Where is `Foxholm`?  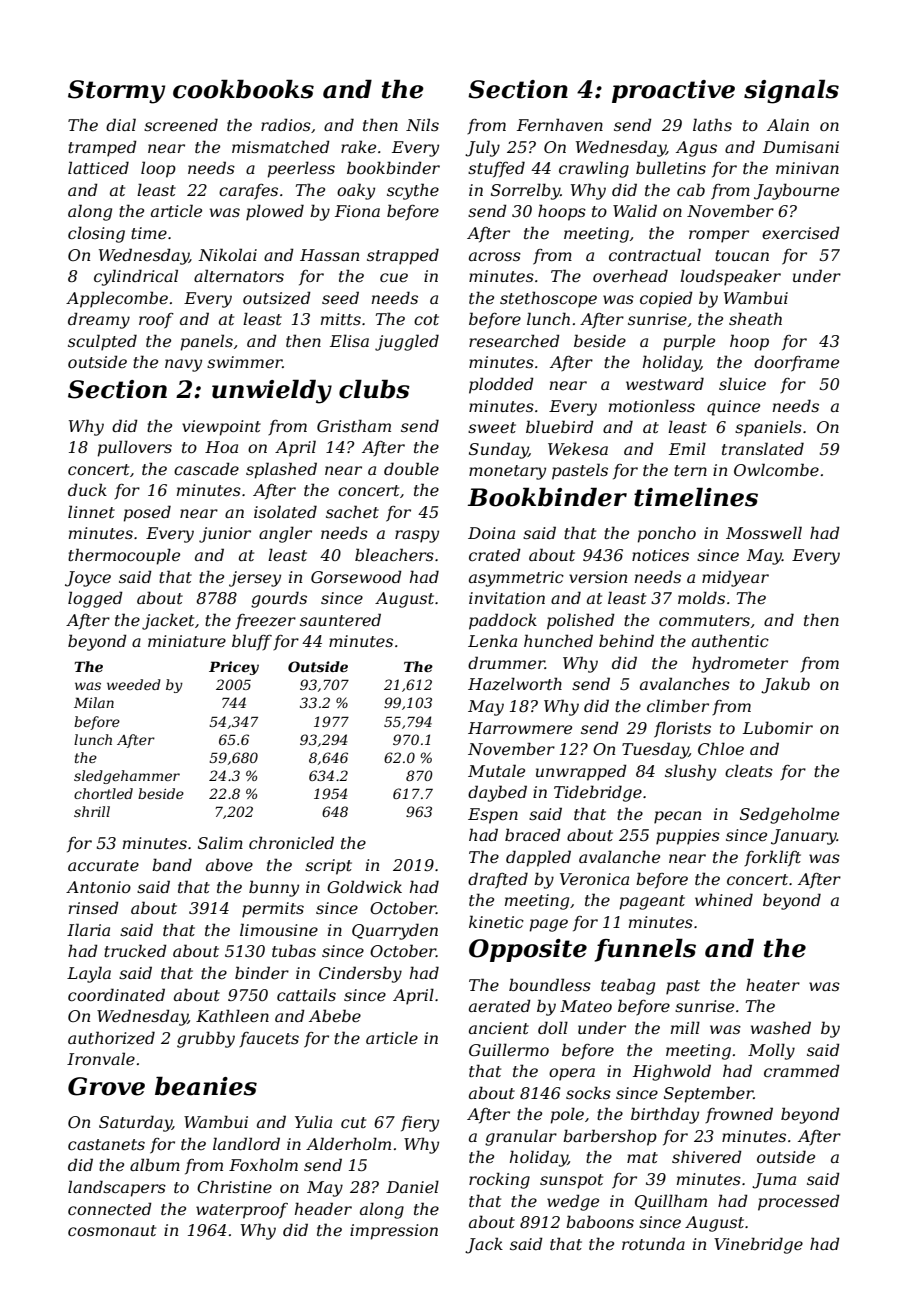 Foxholm is located at coordinates (263, 1164).
